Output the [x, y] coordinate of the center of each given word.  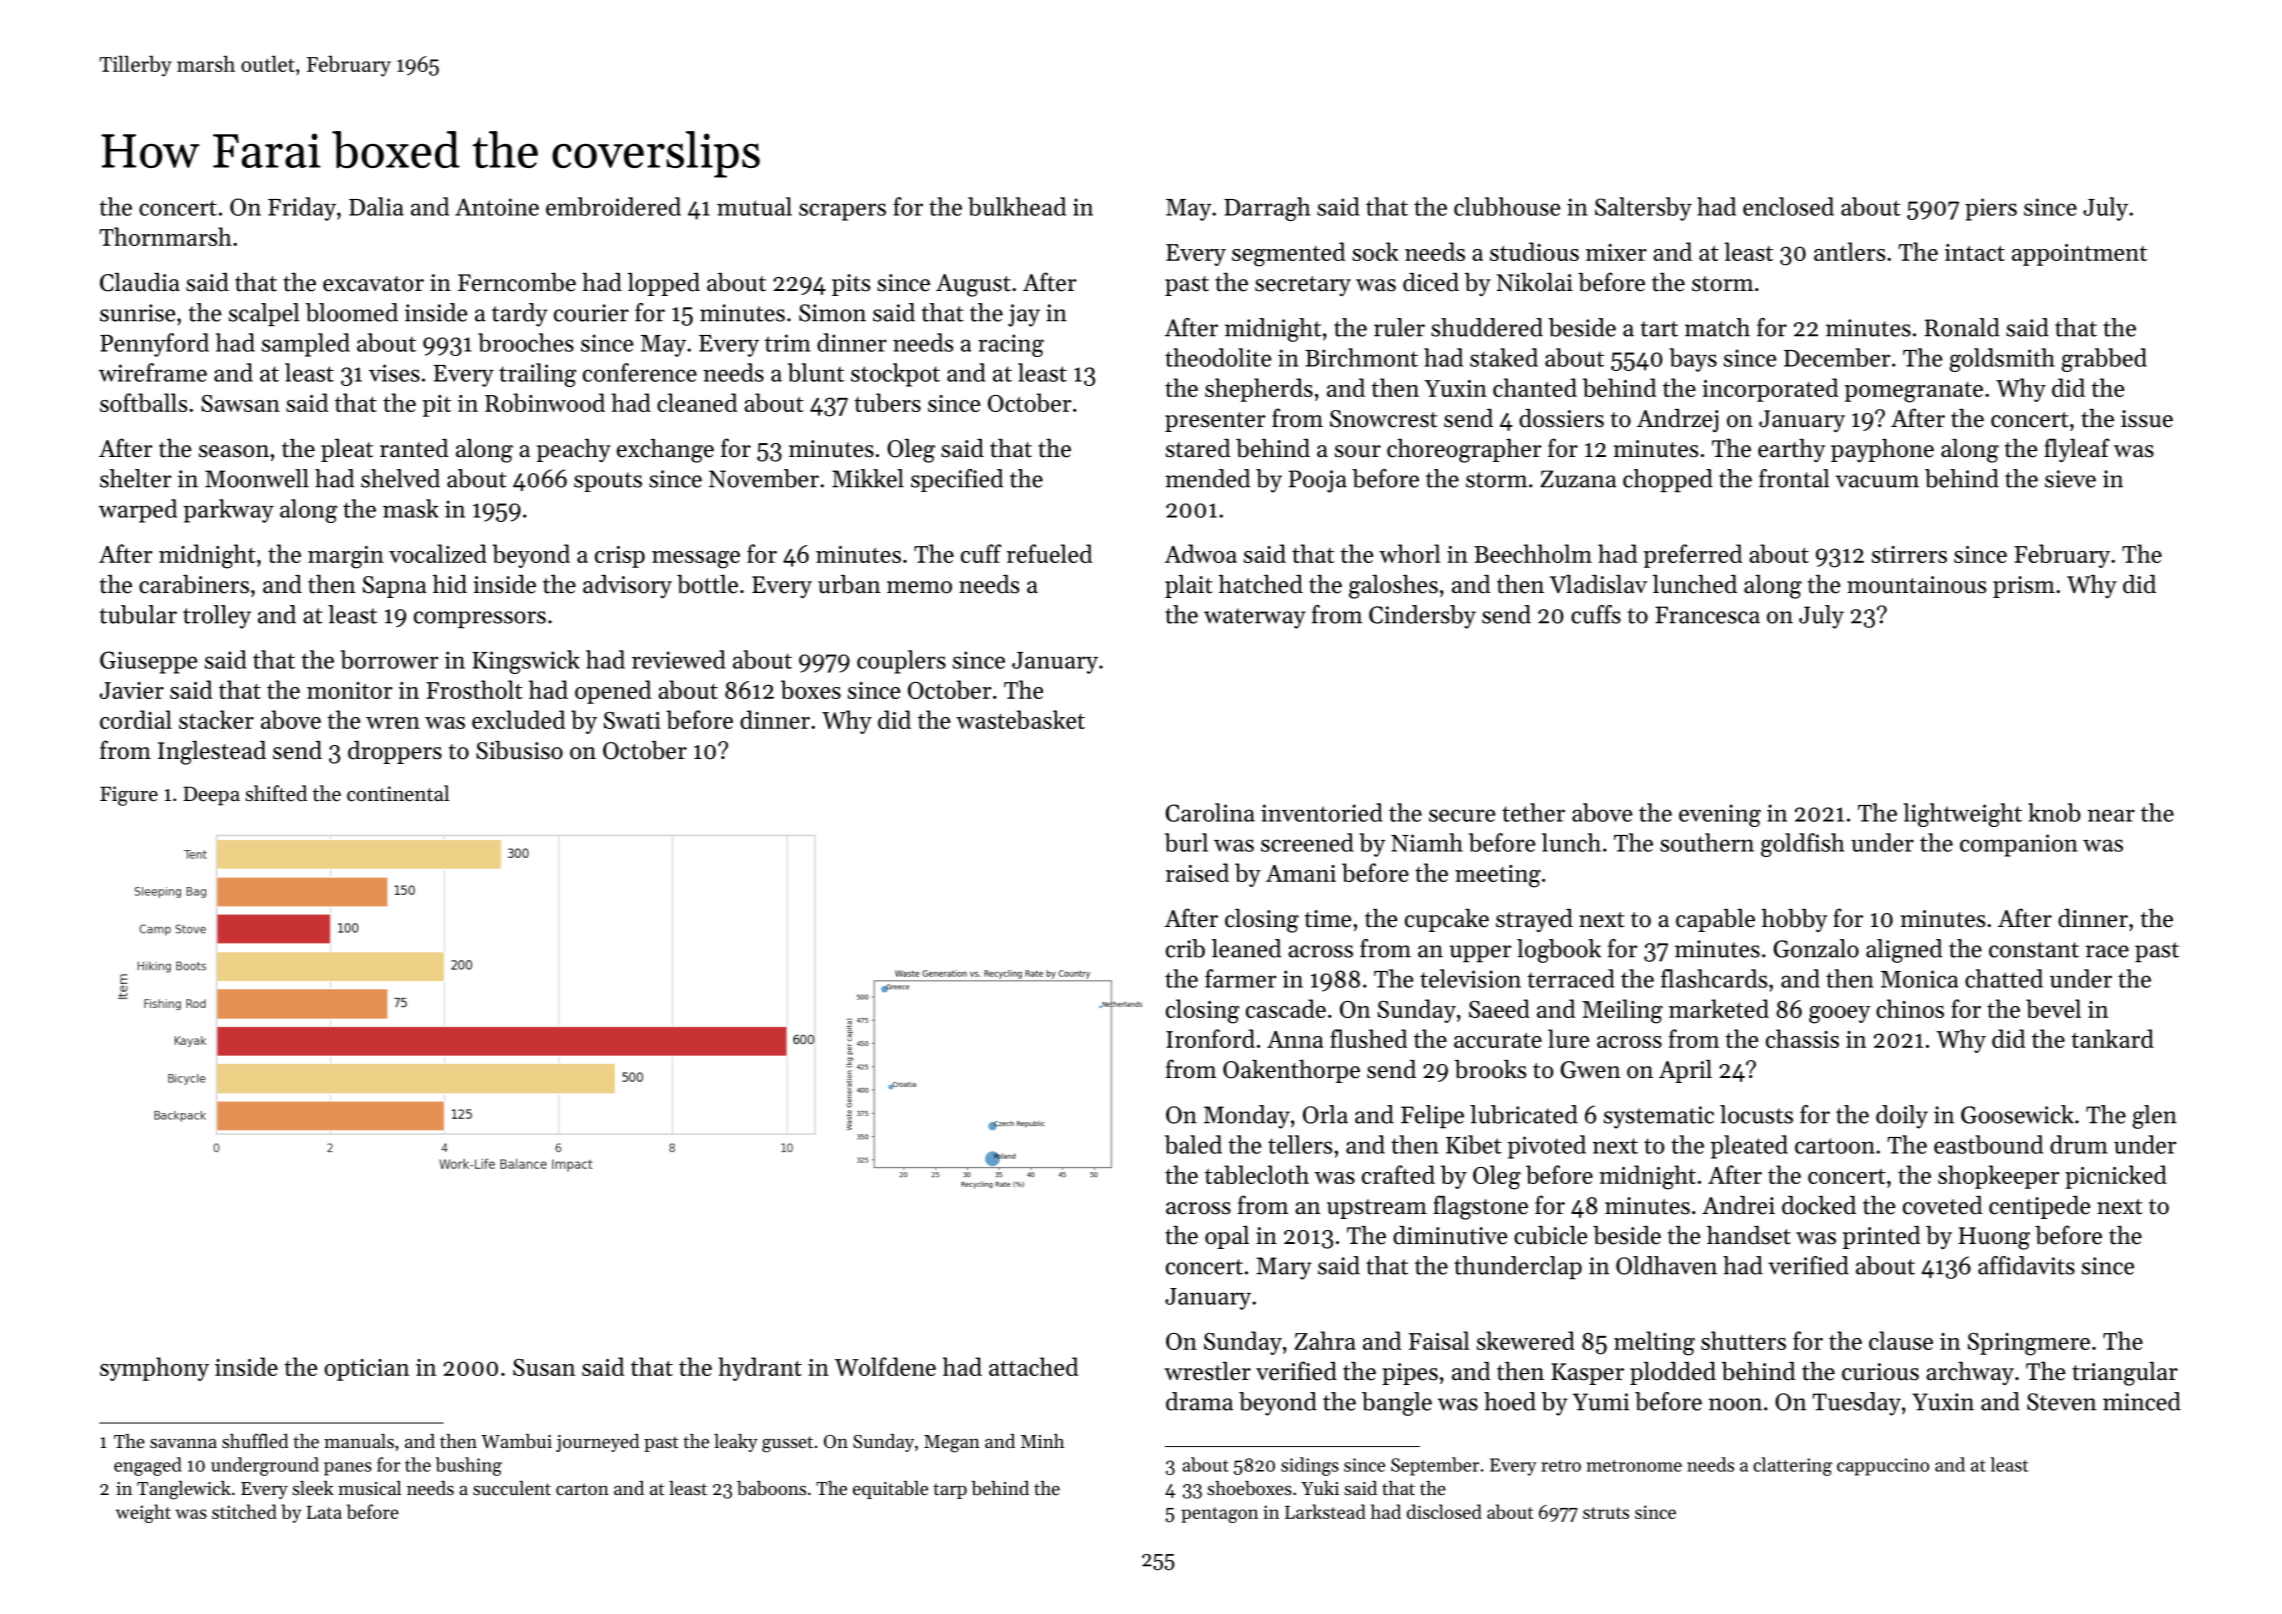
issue [2147, 419]
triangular [2125, 1374]
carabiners [194, 584]
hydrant [760, 1369]
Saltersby [1643, 209]
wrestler [1207, 1371]
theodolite [1218, 357]
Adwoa [1201, 553]
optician [366, 1370]
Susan [544, 1367]
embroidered [613, 206]
